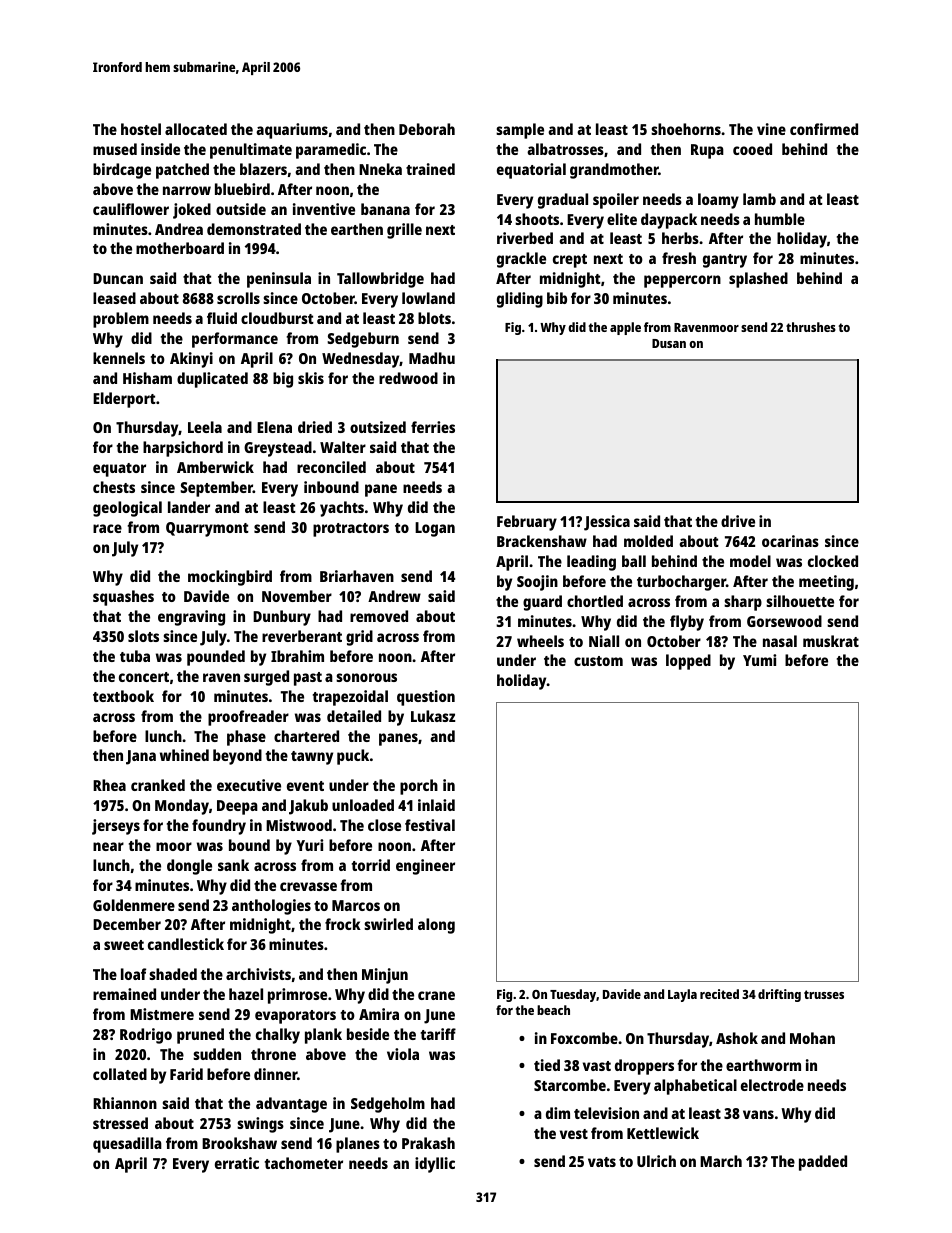 The image size is (952, 1233). Describe the element at coordinates (186, 1074) in the screenshot. I see `Farid` at that location.
